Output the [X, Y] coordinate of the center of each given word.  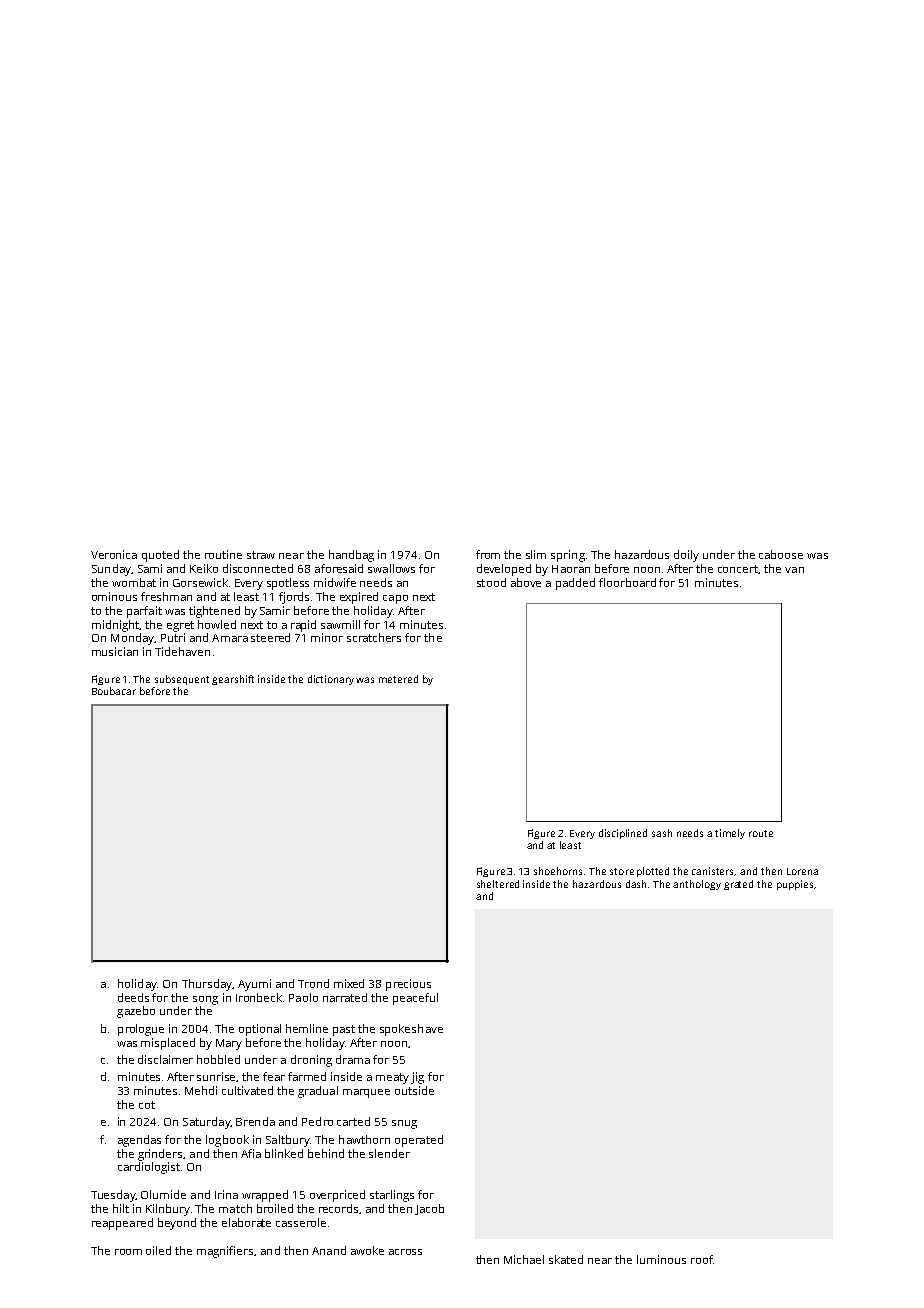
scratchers [374, 637]
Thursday [207, 985]
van [794, 570]
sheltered [498, 884]
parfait [144, 612]
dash [636, 884]
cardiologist [149, 1168]
